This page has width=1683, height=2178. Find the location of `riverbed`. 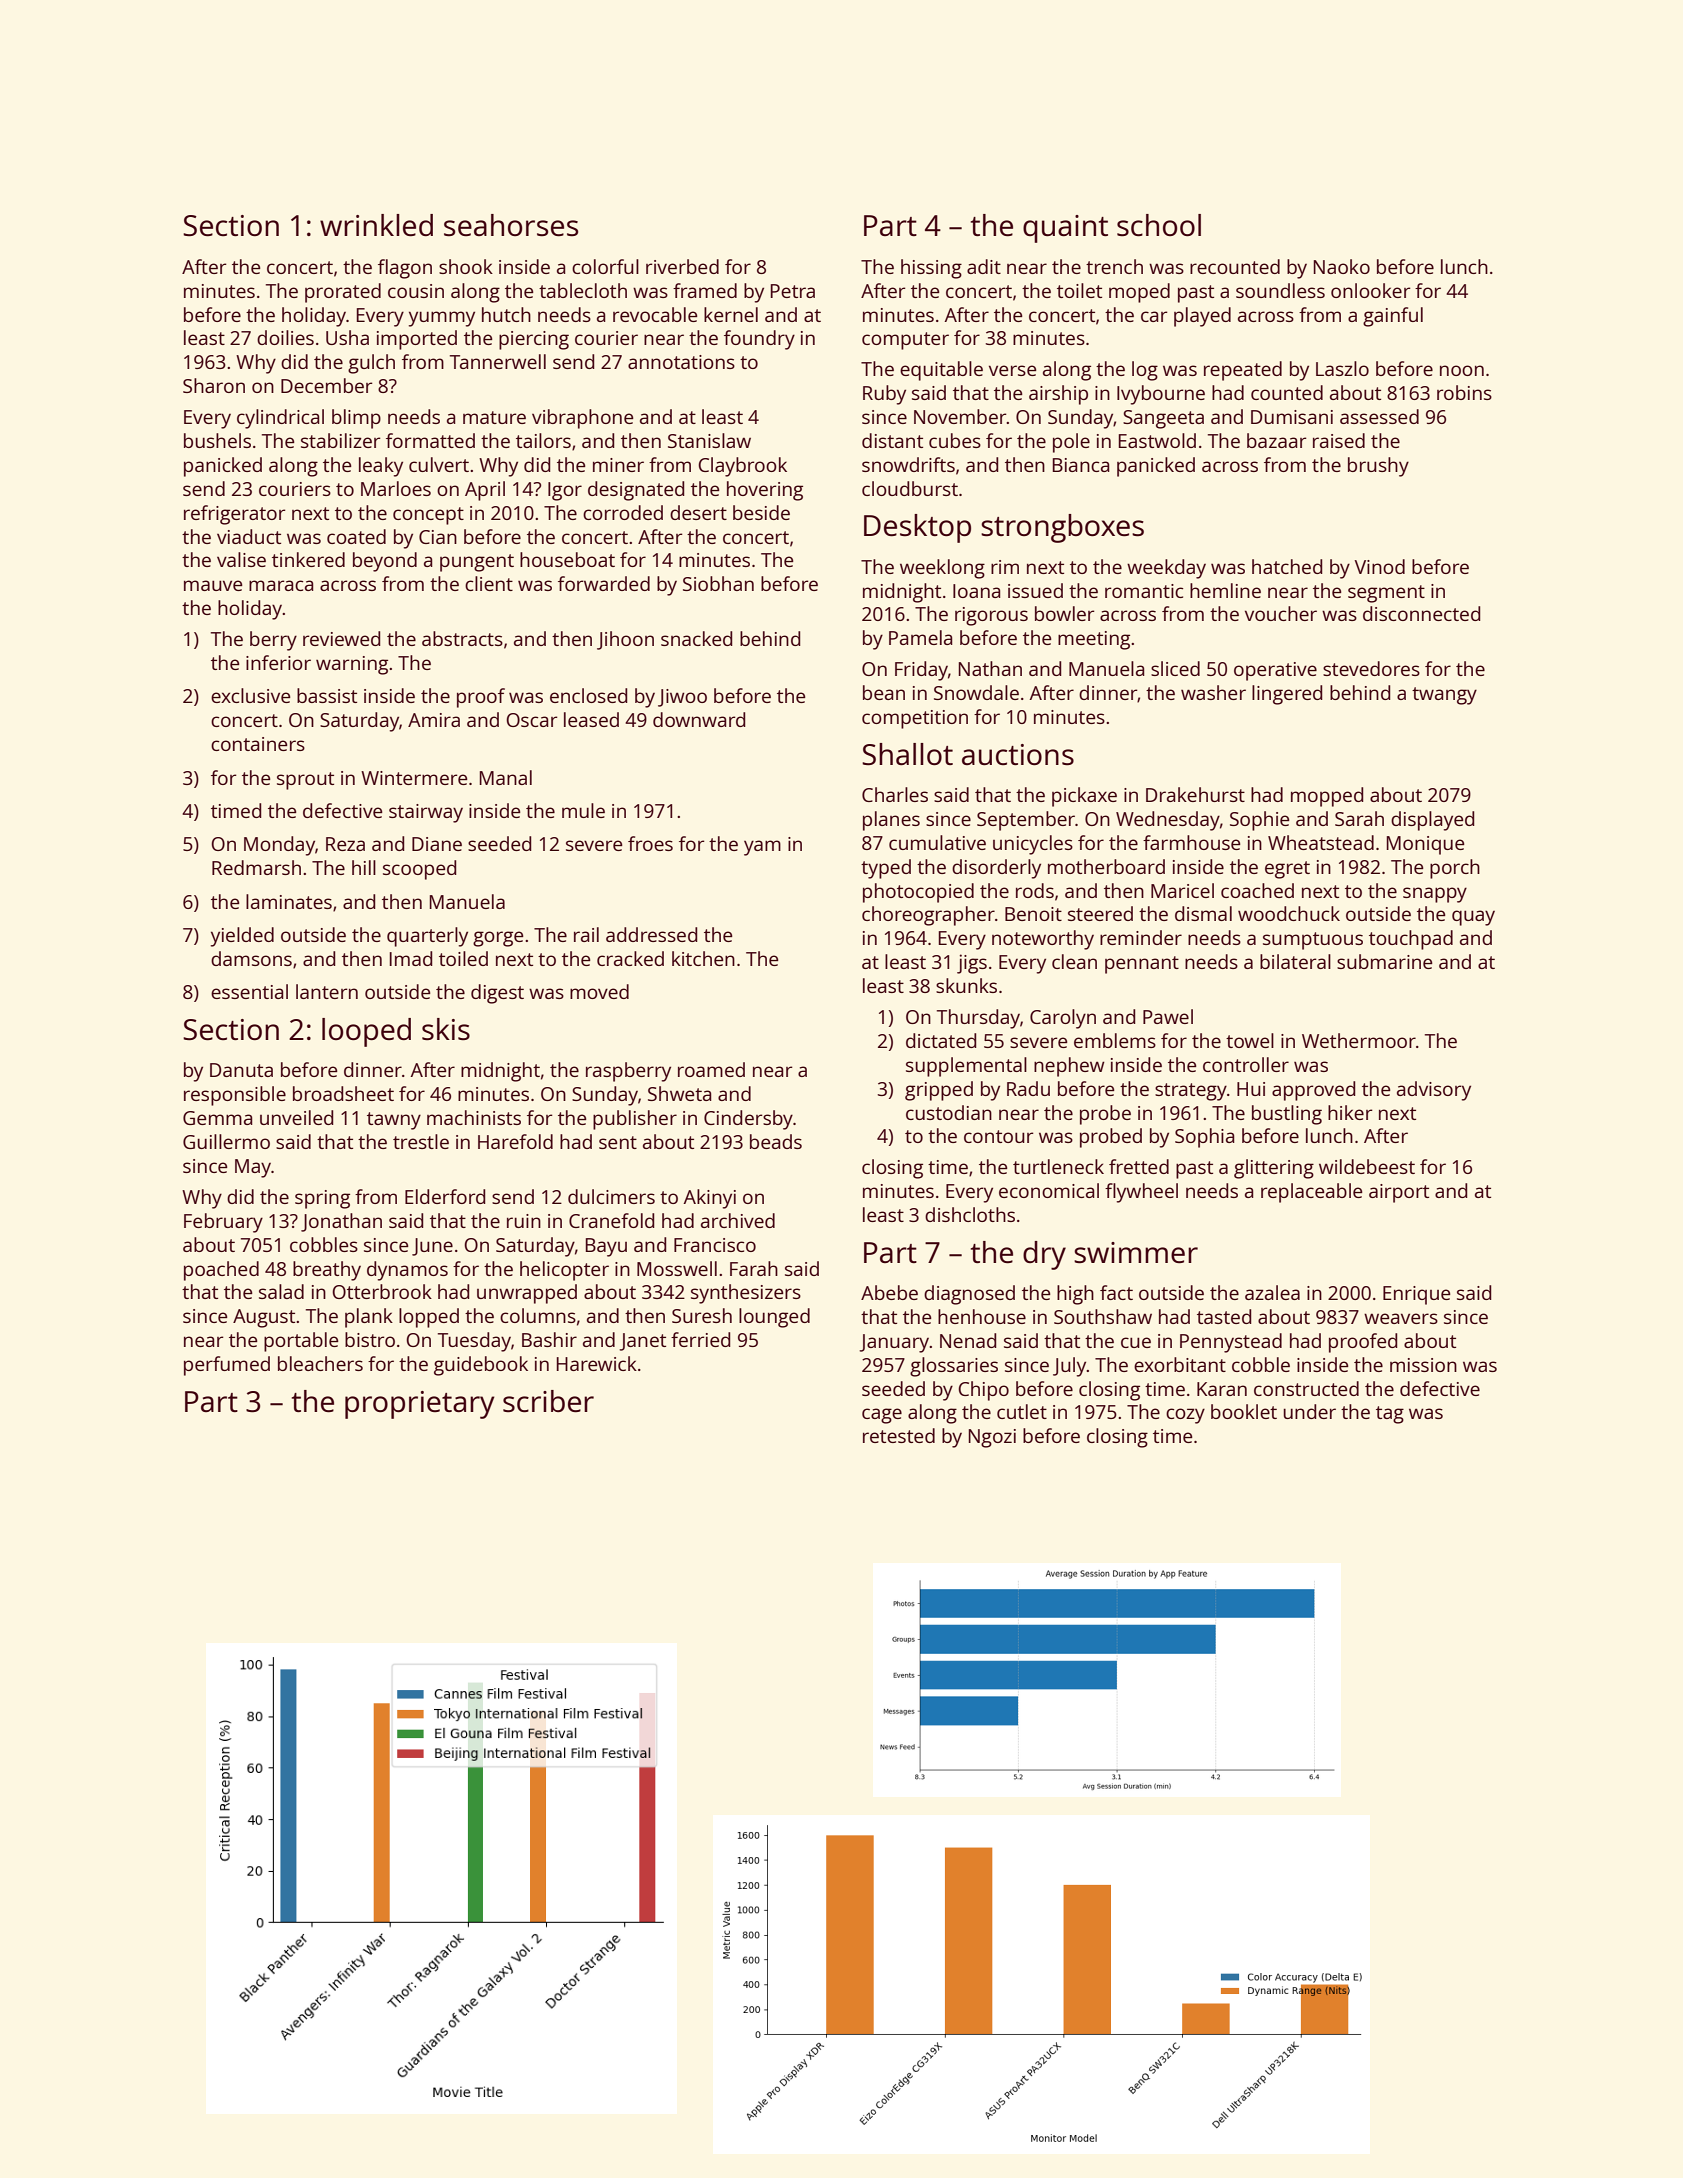

riverbed is located at coordinates (682, 266).
